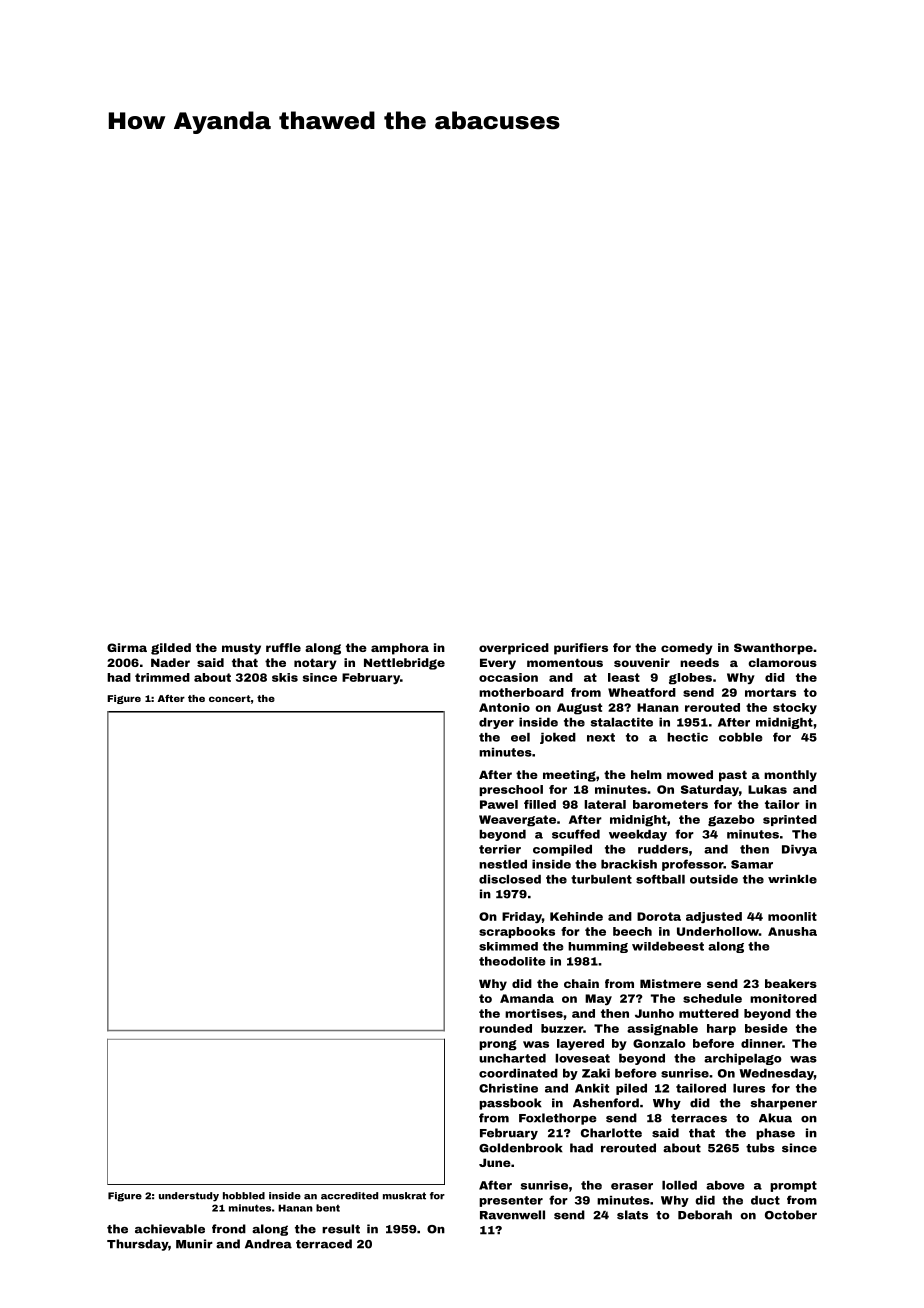  I want to click on achievable, so click(170, 1229).
